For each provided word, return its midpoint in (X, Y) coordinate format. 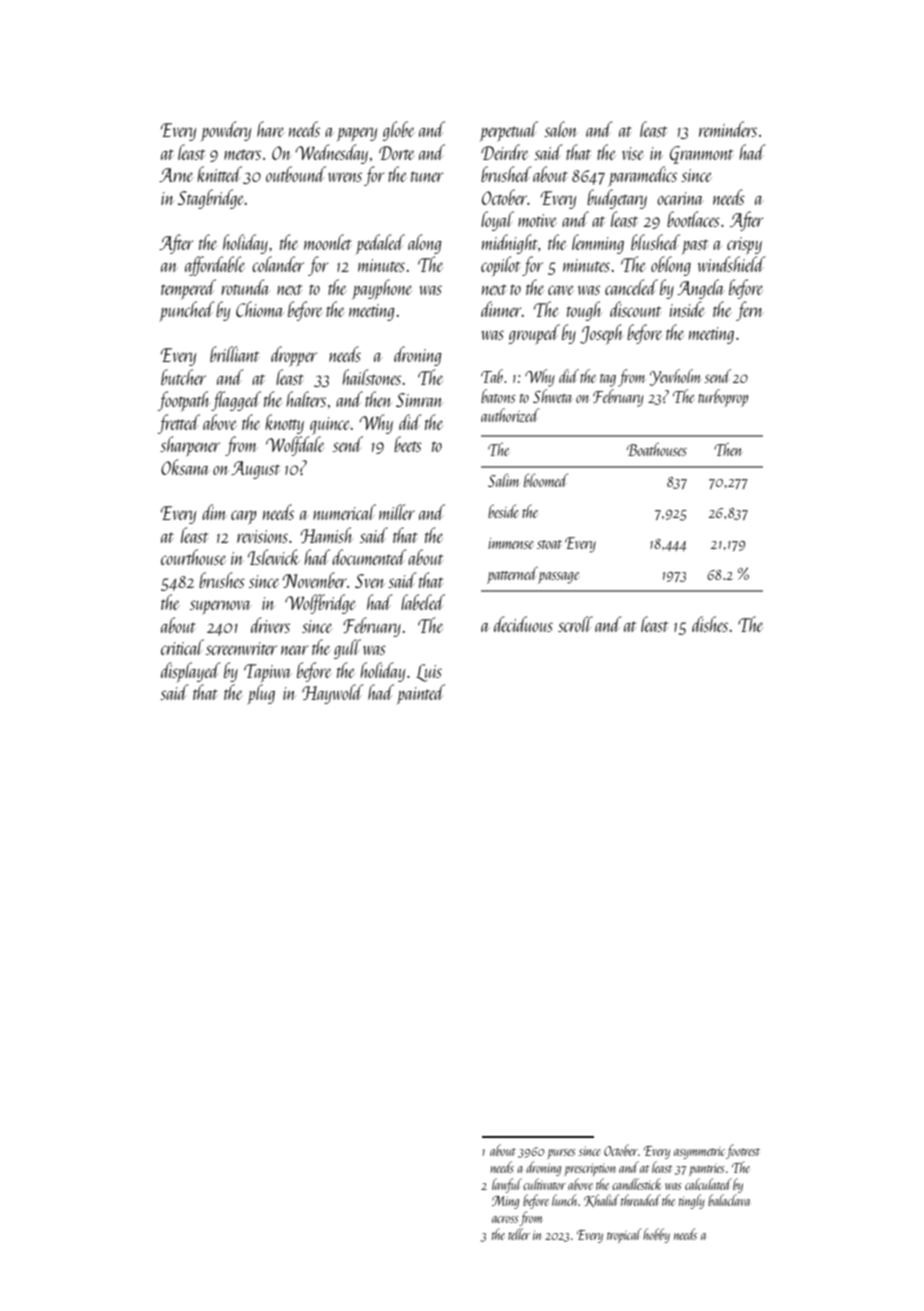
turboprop (723, 398)
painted (421, 694)
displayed (191, 672)
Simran (419, 400)
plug (261, 694)
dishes (710, 624)
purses (561, 1154)
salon (560, 129)
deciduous (523, 624)
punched (187, 311)
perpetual (509, 131)
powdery (226, 131)
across (505, 1219)
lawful (507, 1185)
